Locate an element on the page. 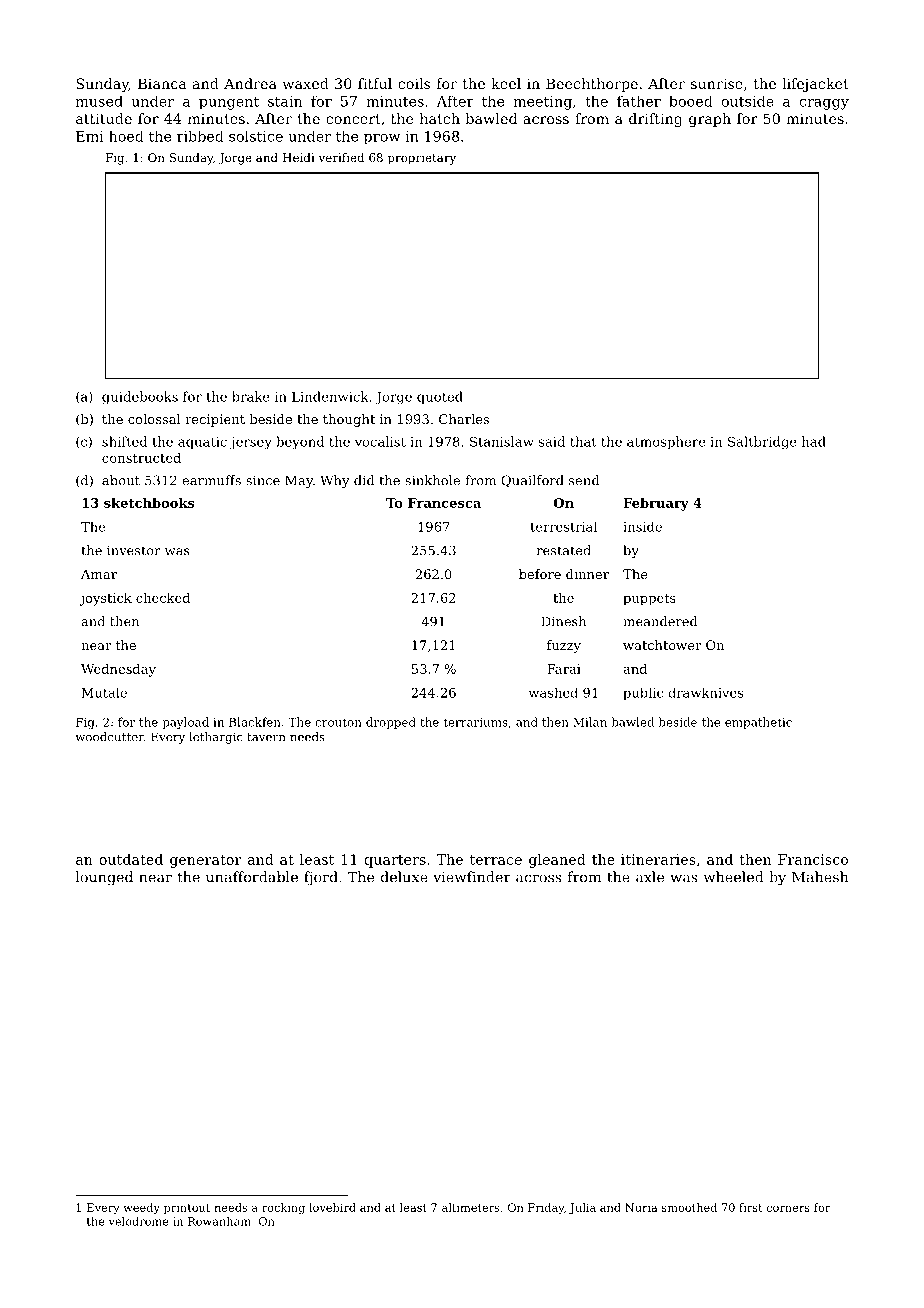 This document has height=1308, width=924. terrariums is located at coordinates (475, 722).
